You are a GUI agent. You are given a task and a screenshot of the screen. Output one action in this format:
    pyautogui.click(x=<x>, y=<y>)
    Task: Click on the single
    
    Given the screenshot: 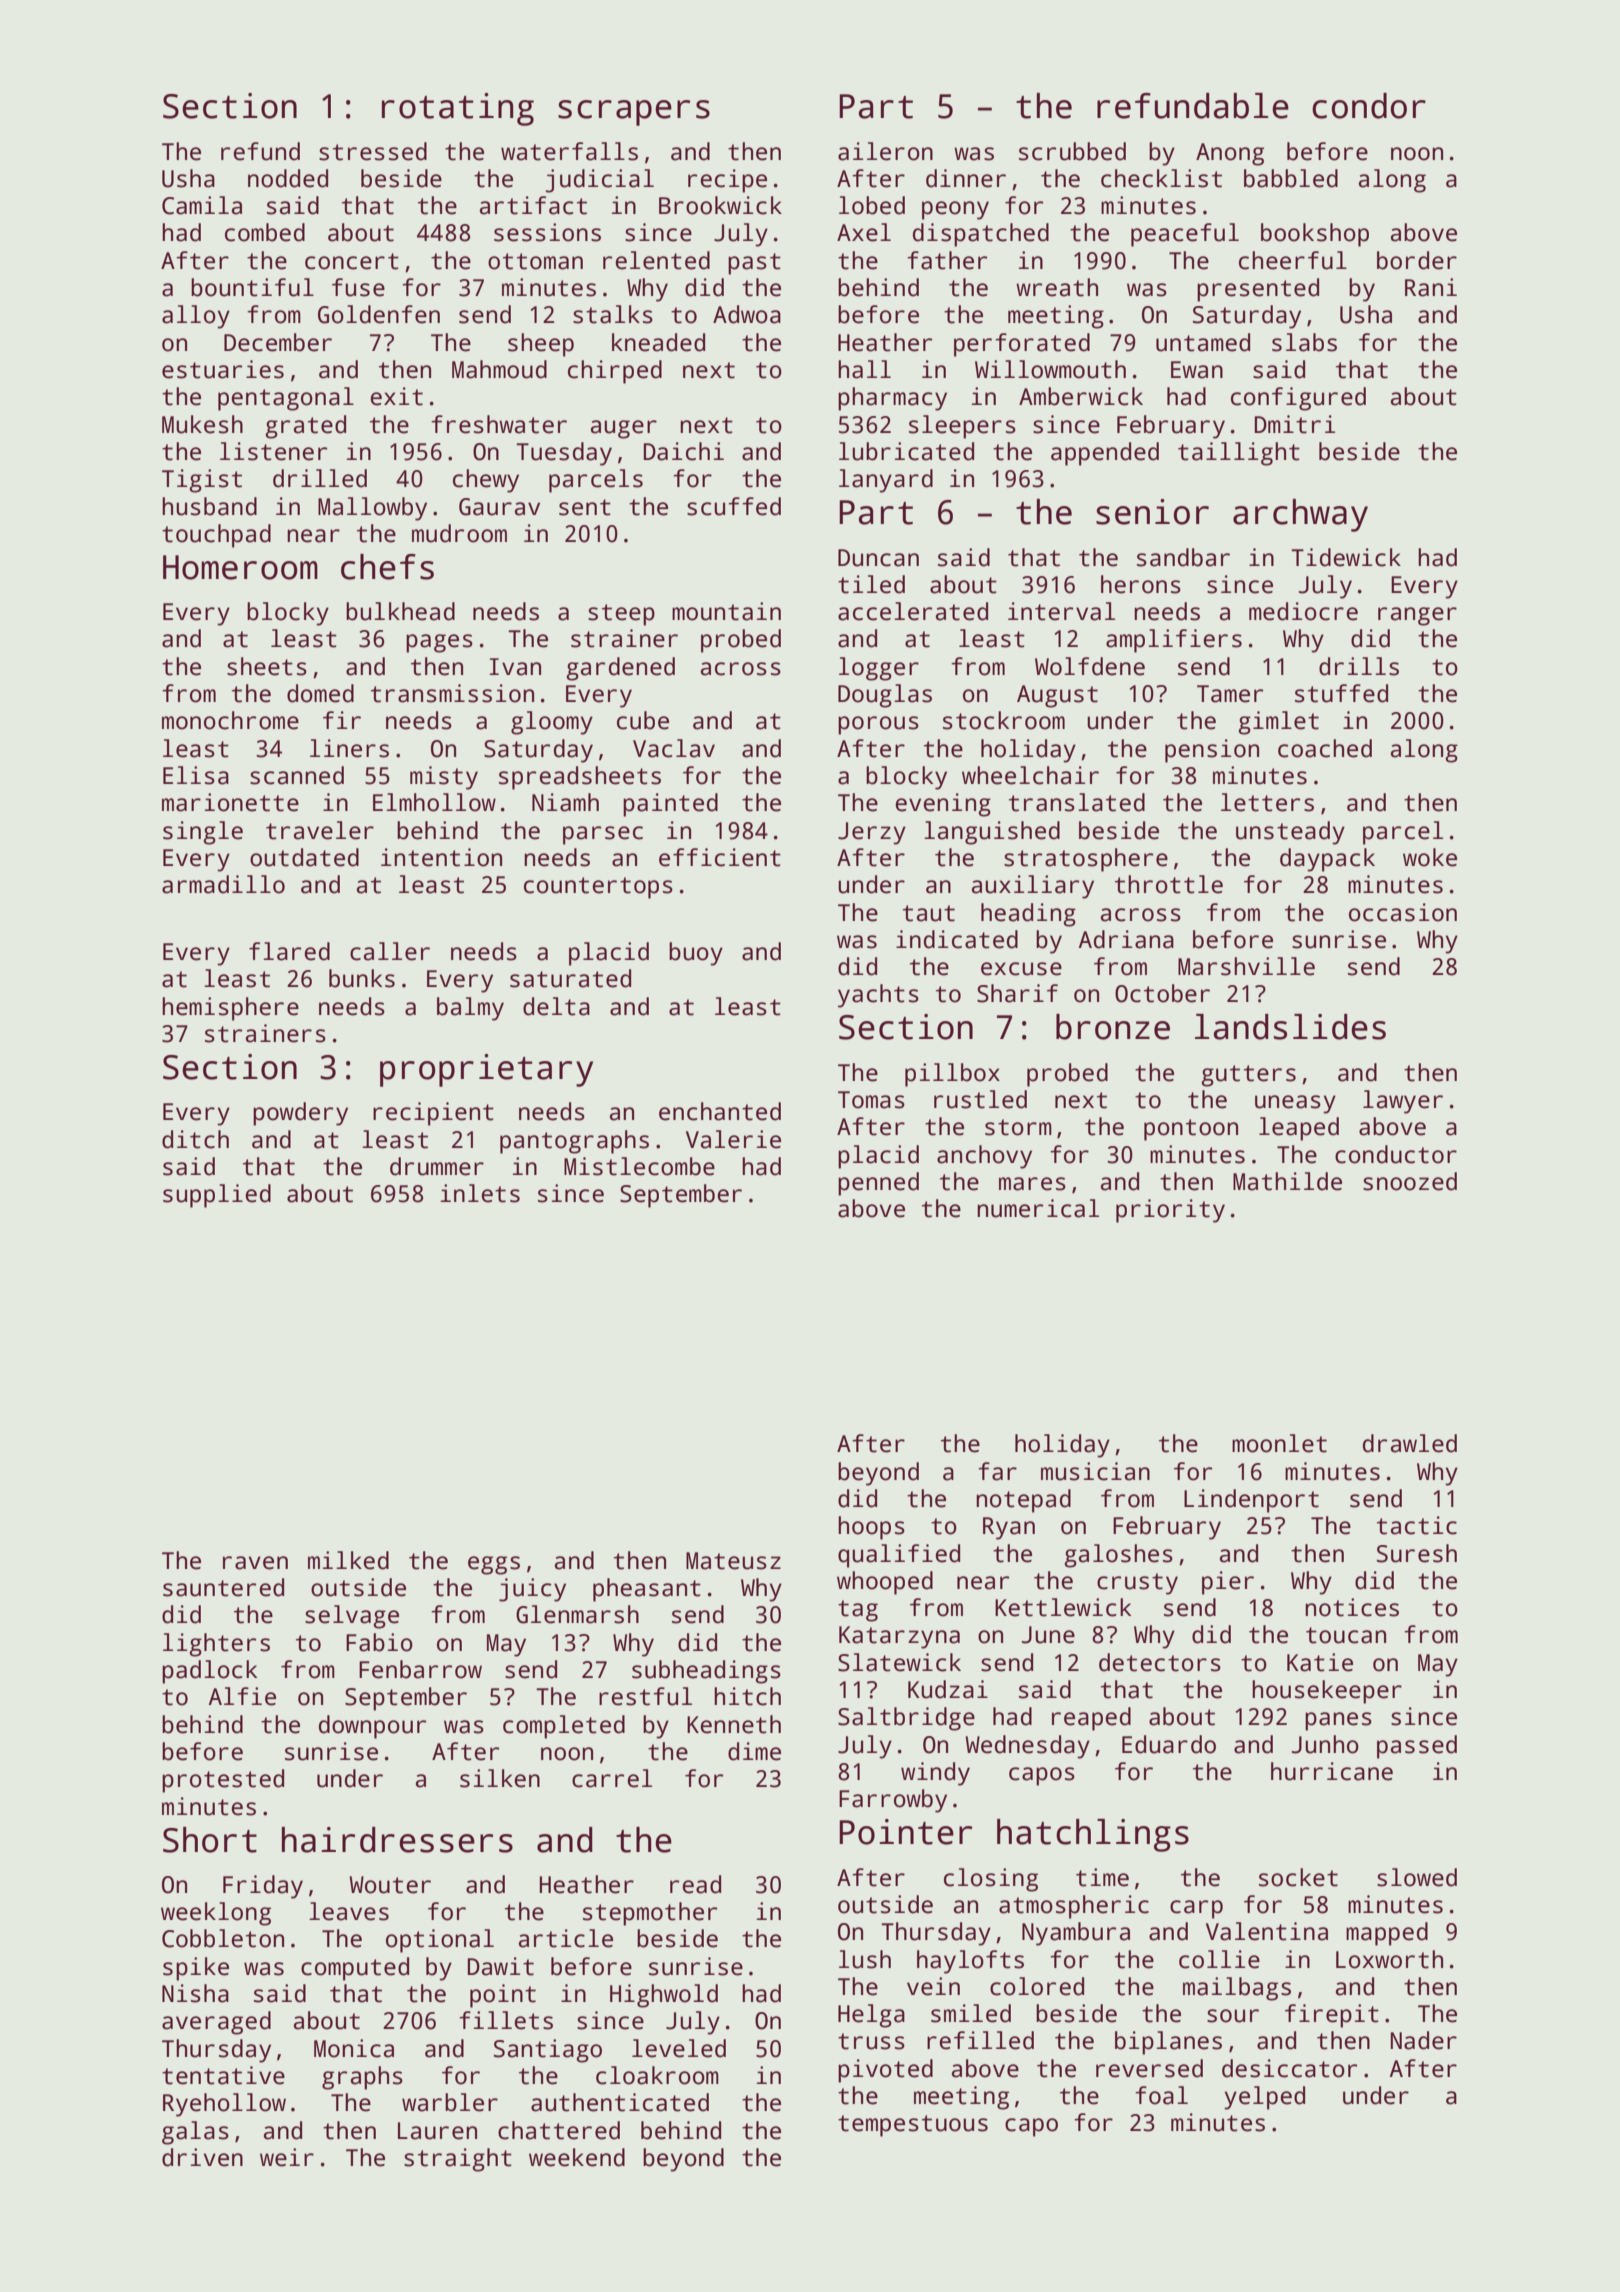 What is the action you would take?
    pyautogui.click(x=203, y=833)
